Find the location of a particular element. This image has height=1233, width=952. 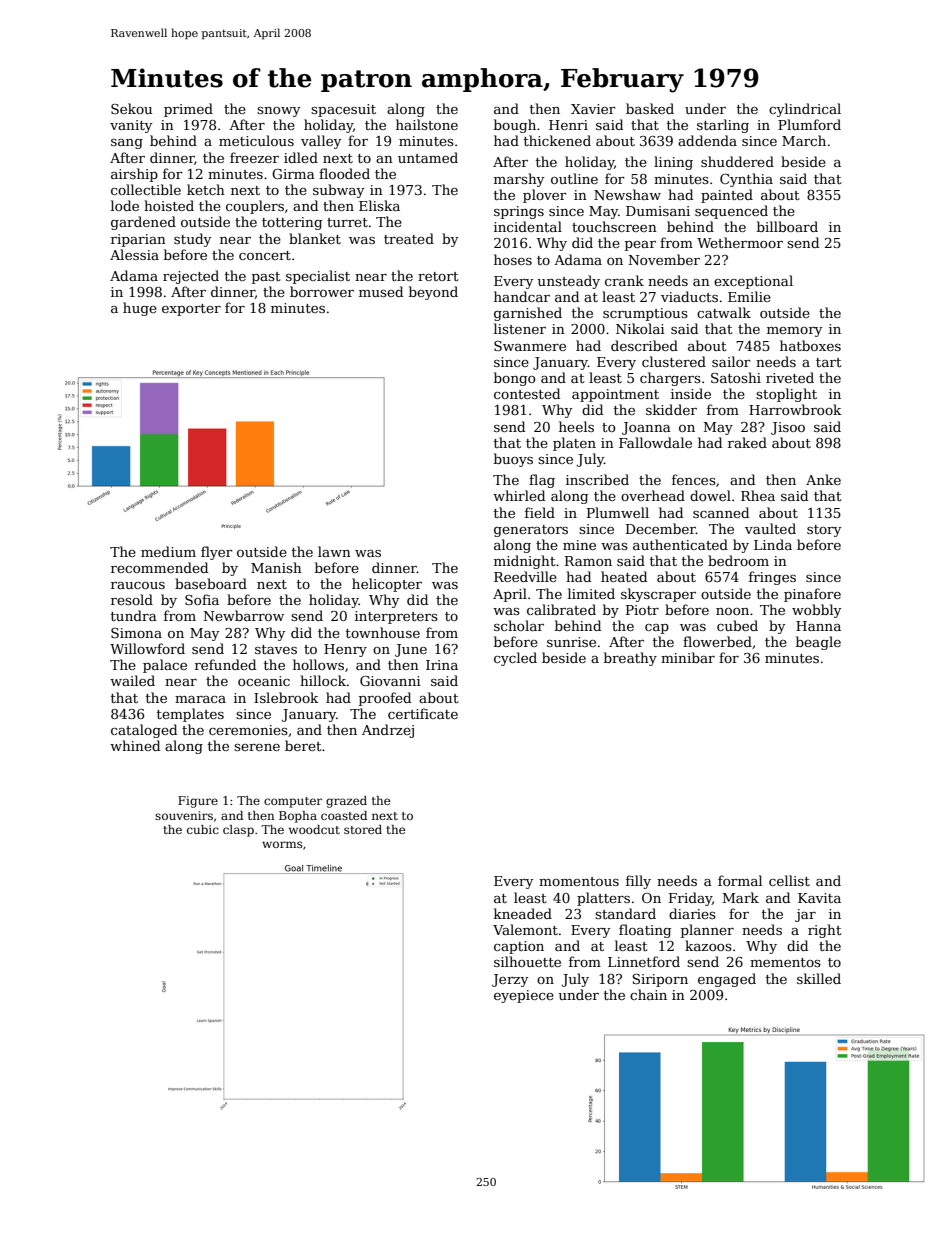

caption is located at coordinates (519, 947).
